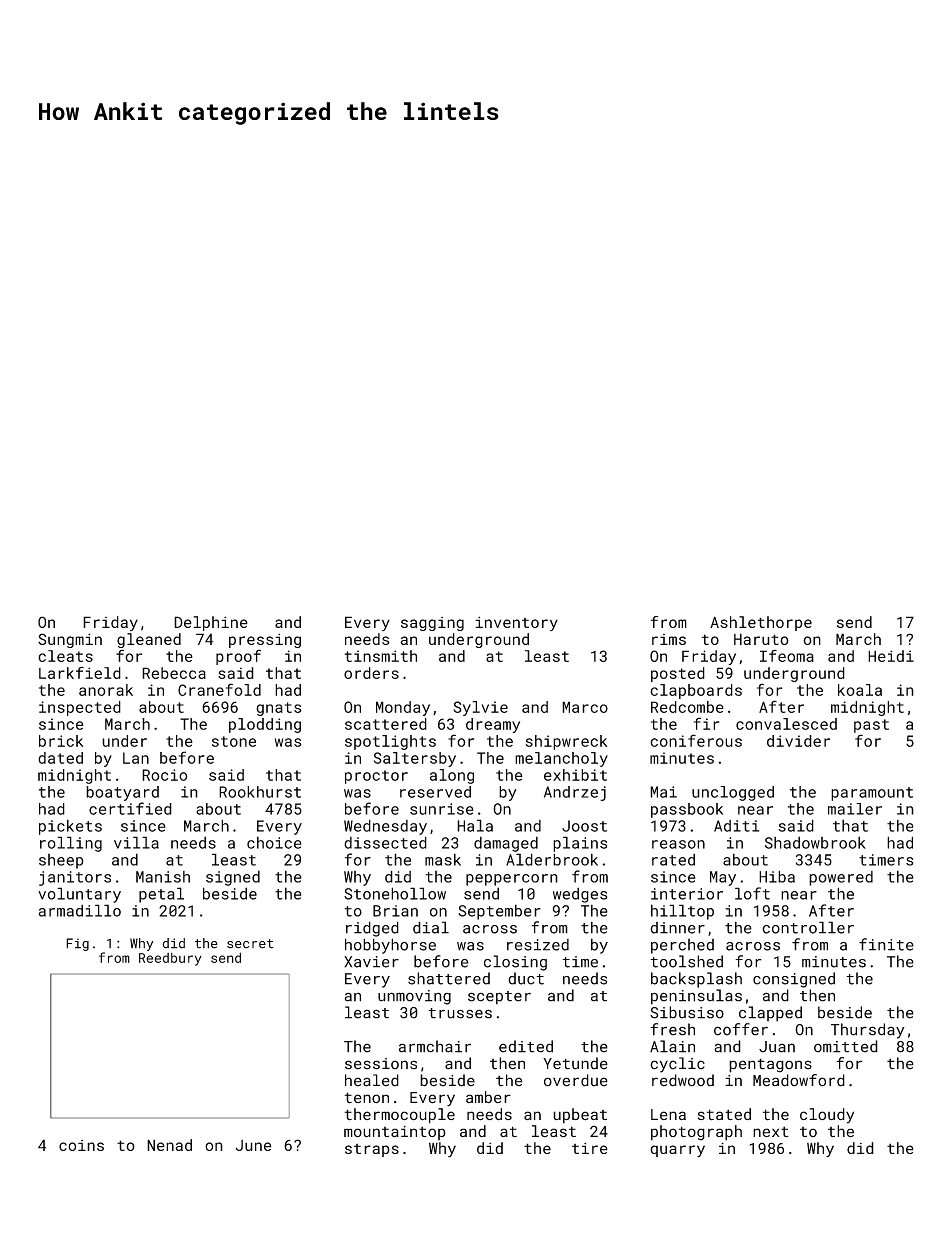 This screenshot has height=1233, width=952. Describe the element at coordinates (696, 740) in the screenshot. I see `coniferous` at that location.
